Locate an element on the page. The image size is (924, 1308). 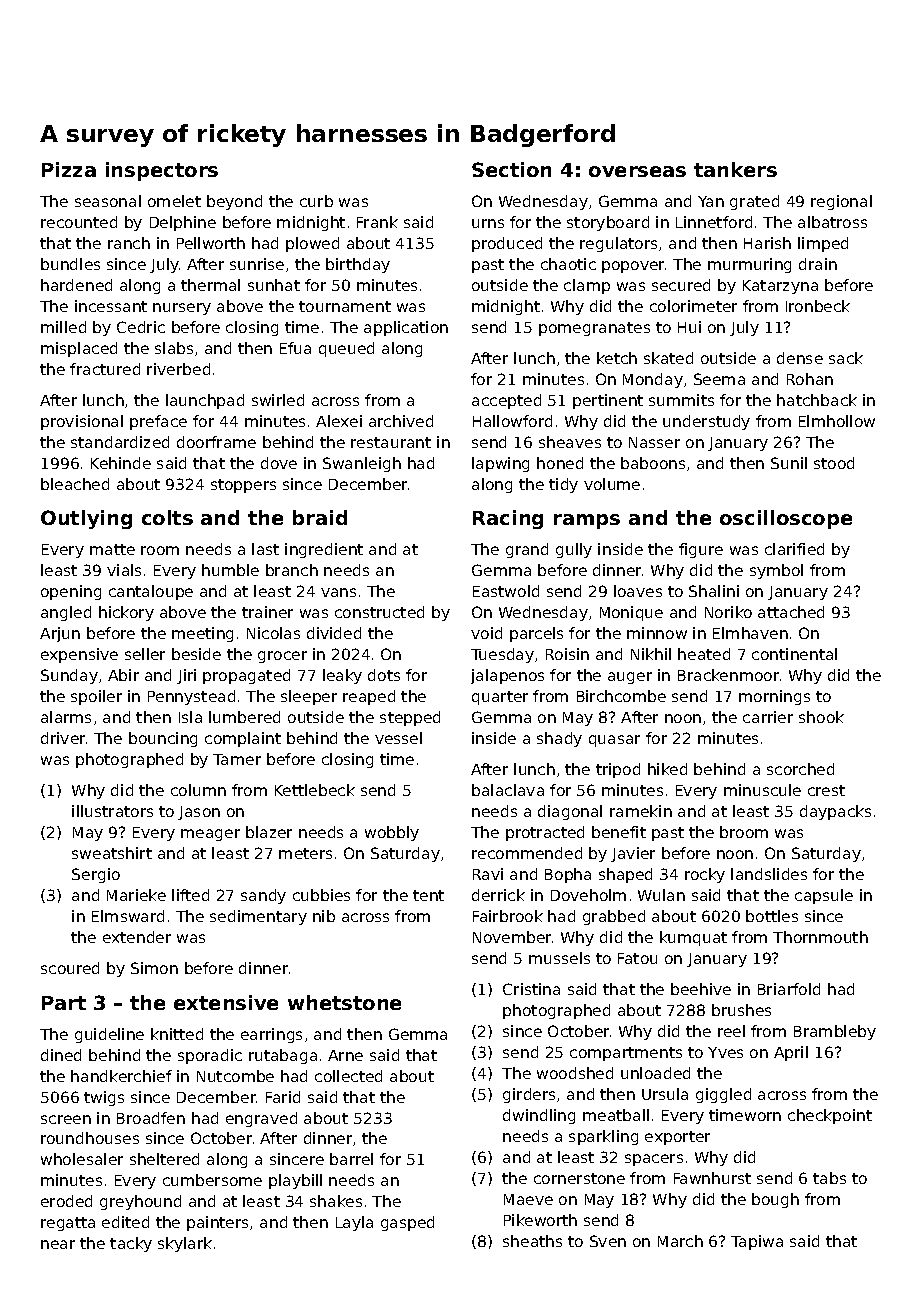
checkpoint is located at coordinates (830, 1116).
